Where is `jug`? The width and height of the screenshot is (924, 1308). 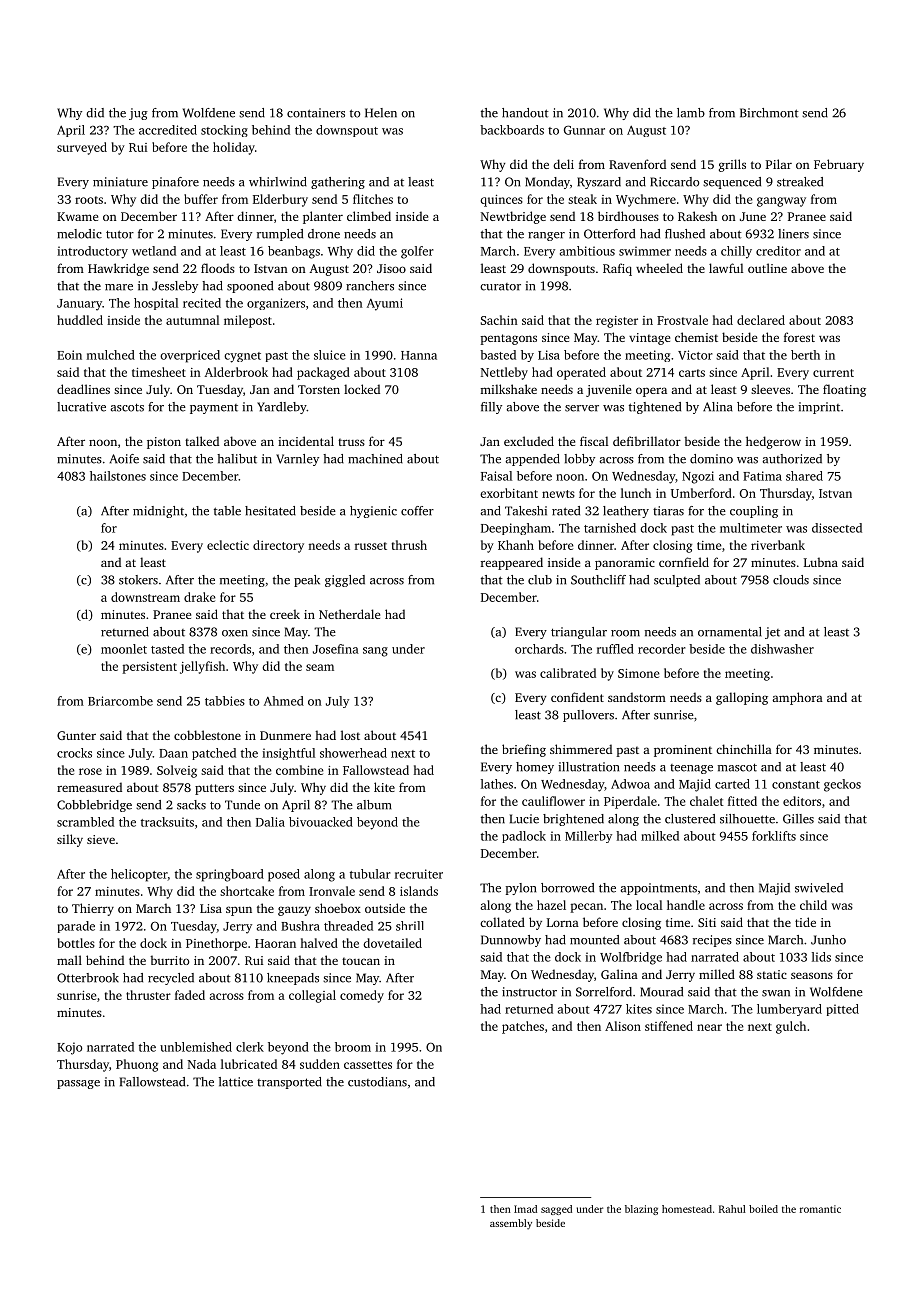
jug is located at coordinates (138, 114).
